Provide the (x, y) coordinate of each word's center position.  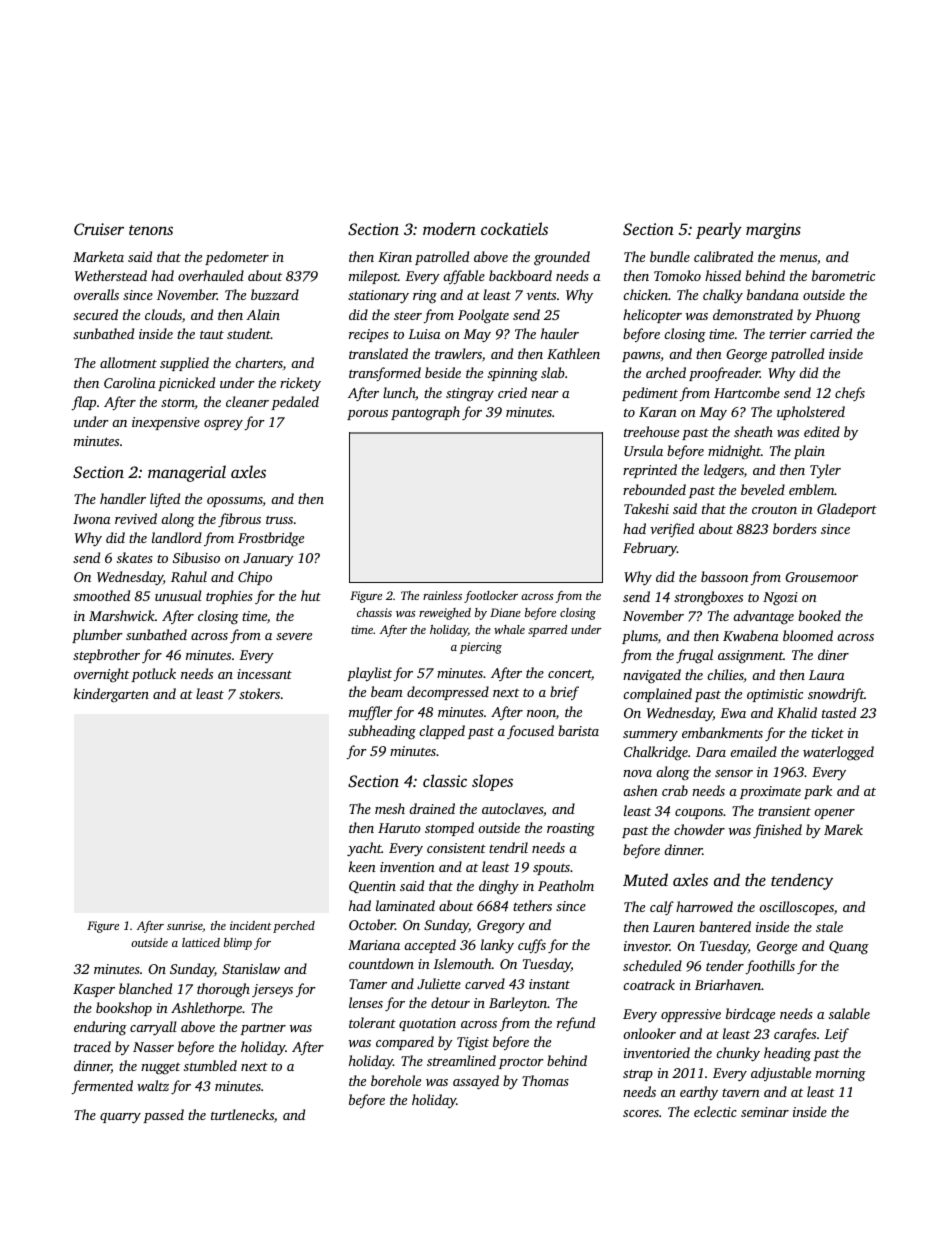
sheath (753, 431)
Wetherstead (111, 275)
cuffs (532, 946)
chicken (645, 294)
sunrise (185, 926)
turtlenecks (242, 1114)
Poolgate (483, 316)
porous (367, 415)
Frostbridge (271, 539)
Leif (836, 1035)
